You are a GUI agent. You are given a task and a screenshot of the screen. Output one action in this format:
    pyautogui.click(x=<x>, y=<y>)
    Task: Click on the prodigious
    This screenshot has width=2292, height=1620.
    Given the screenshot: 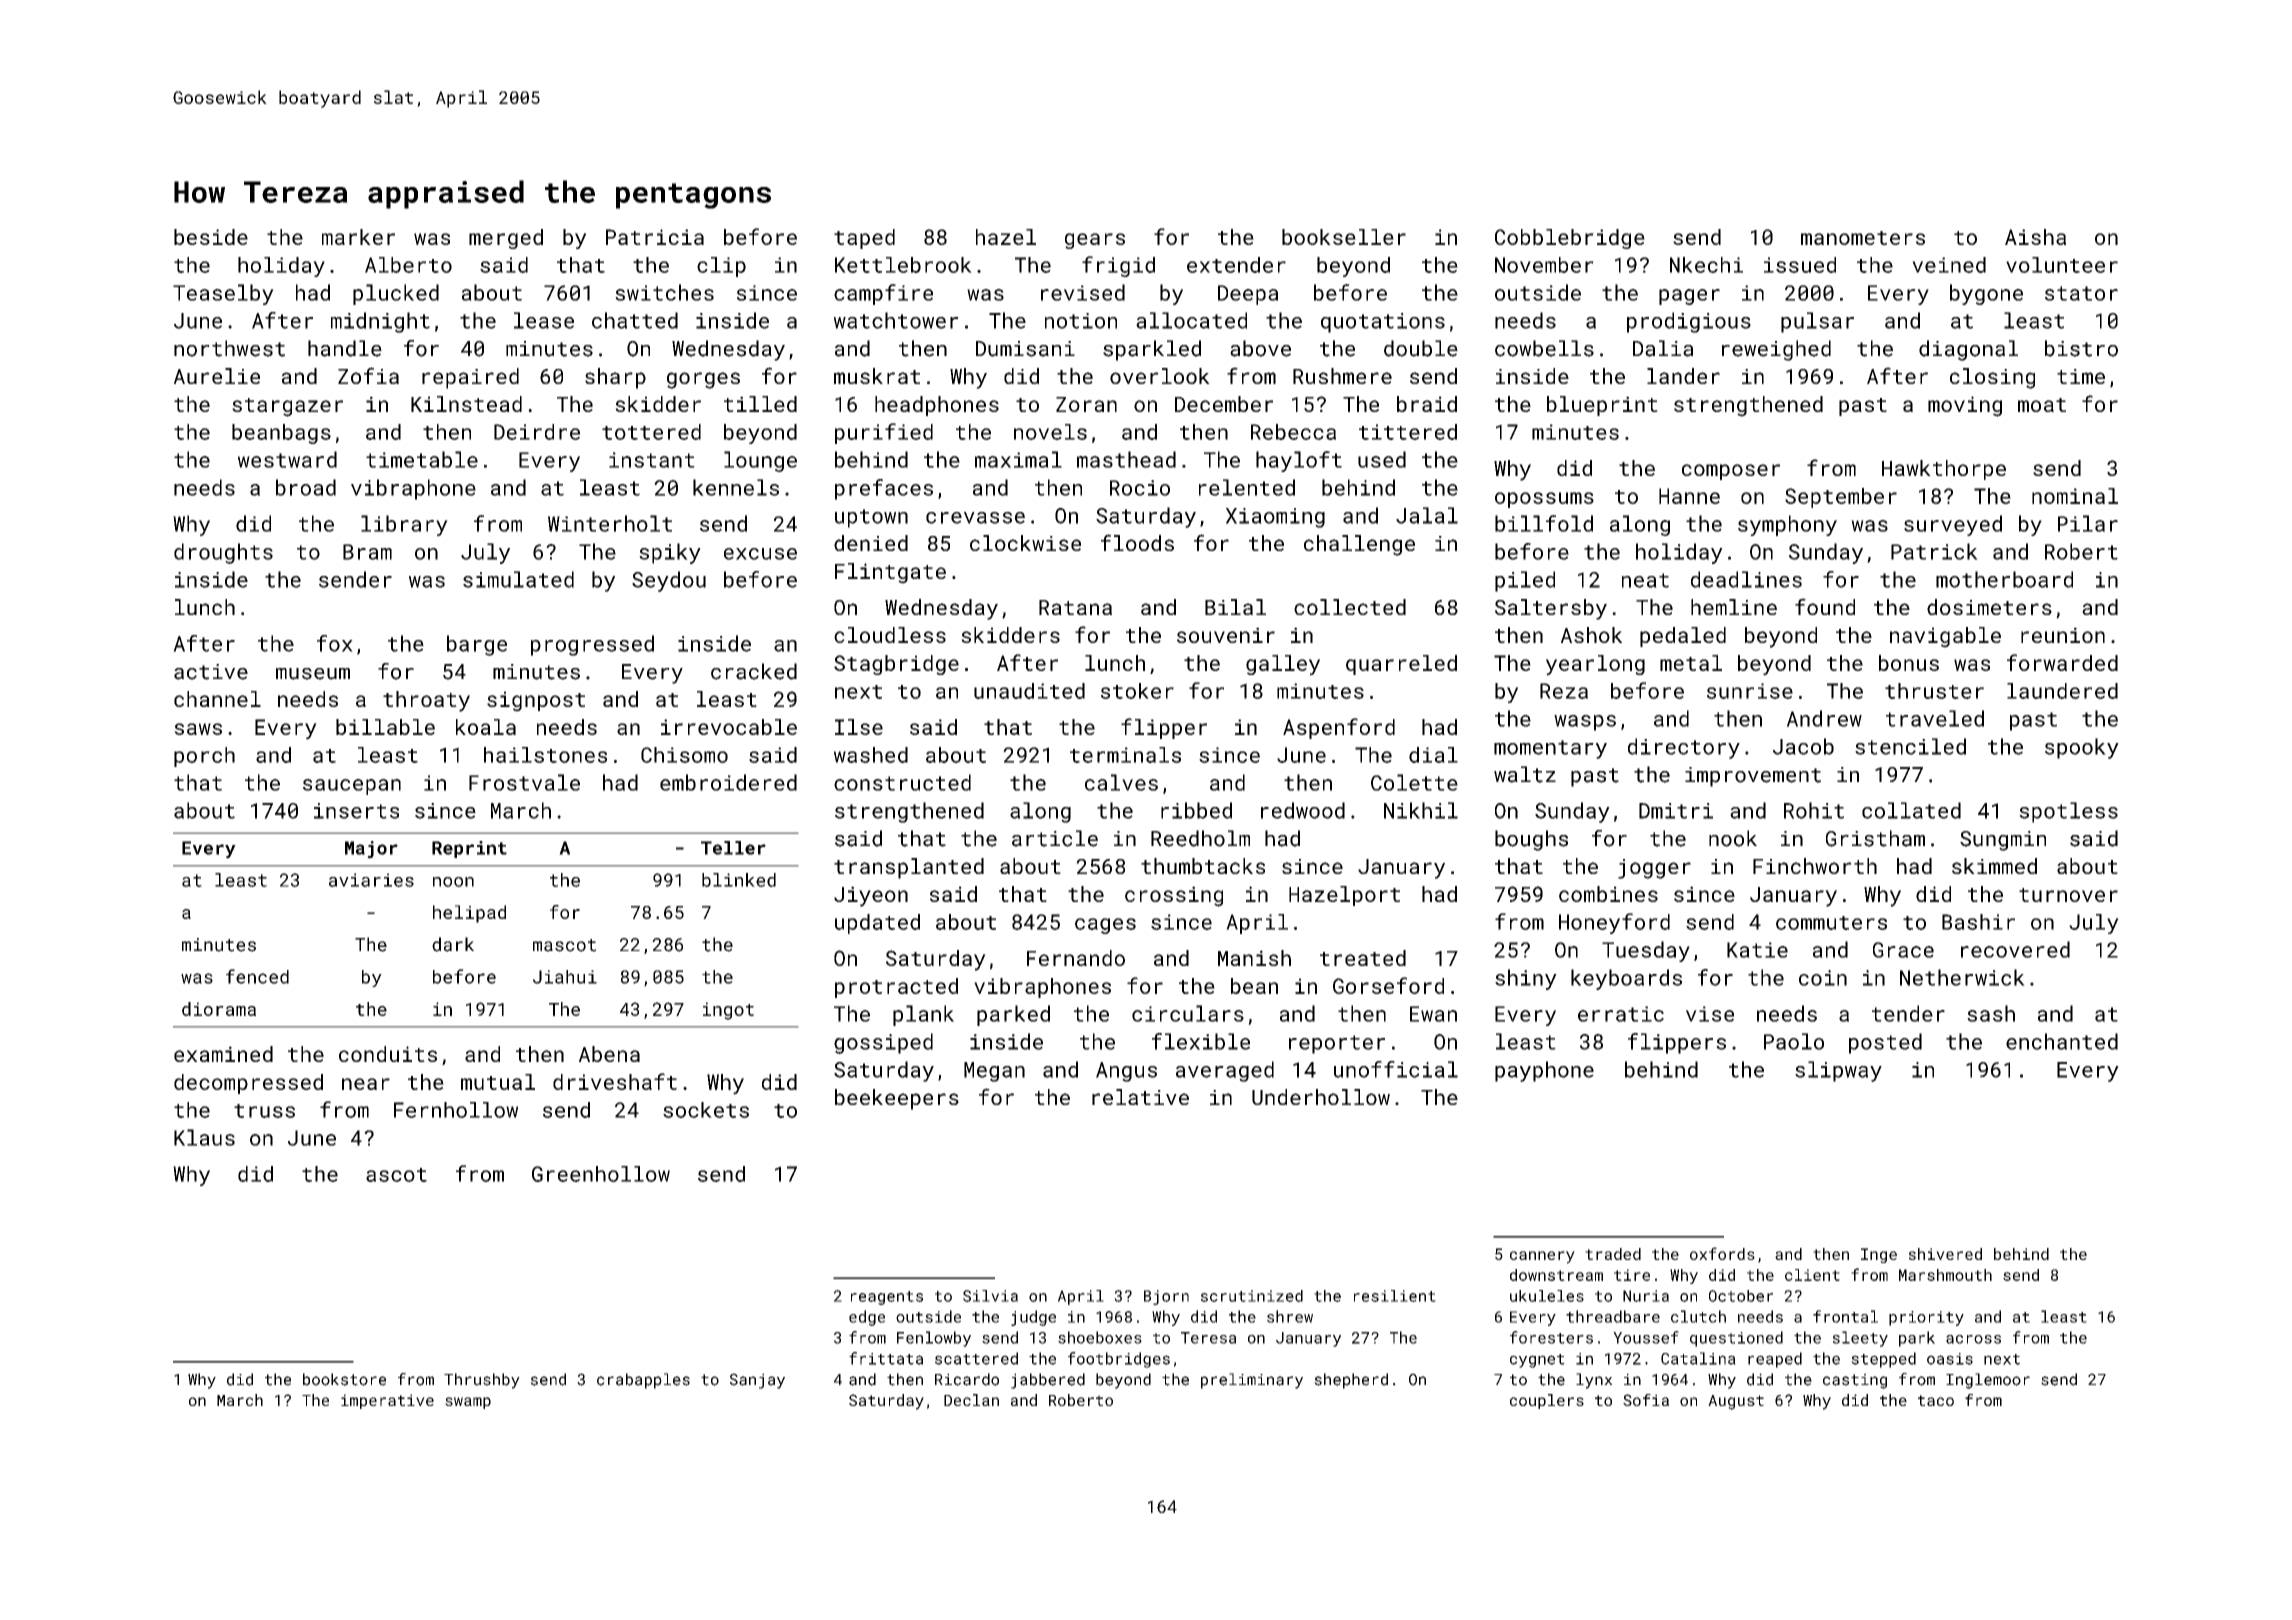 What is the action you would take?
    pyautogui.click(x=1689, y=322)
